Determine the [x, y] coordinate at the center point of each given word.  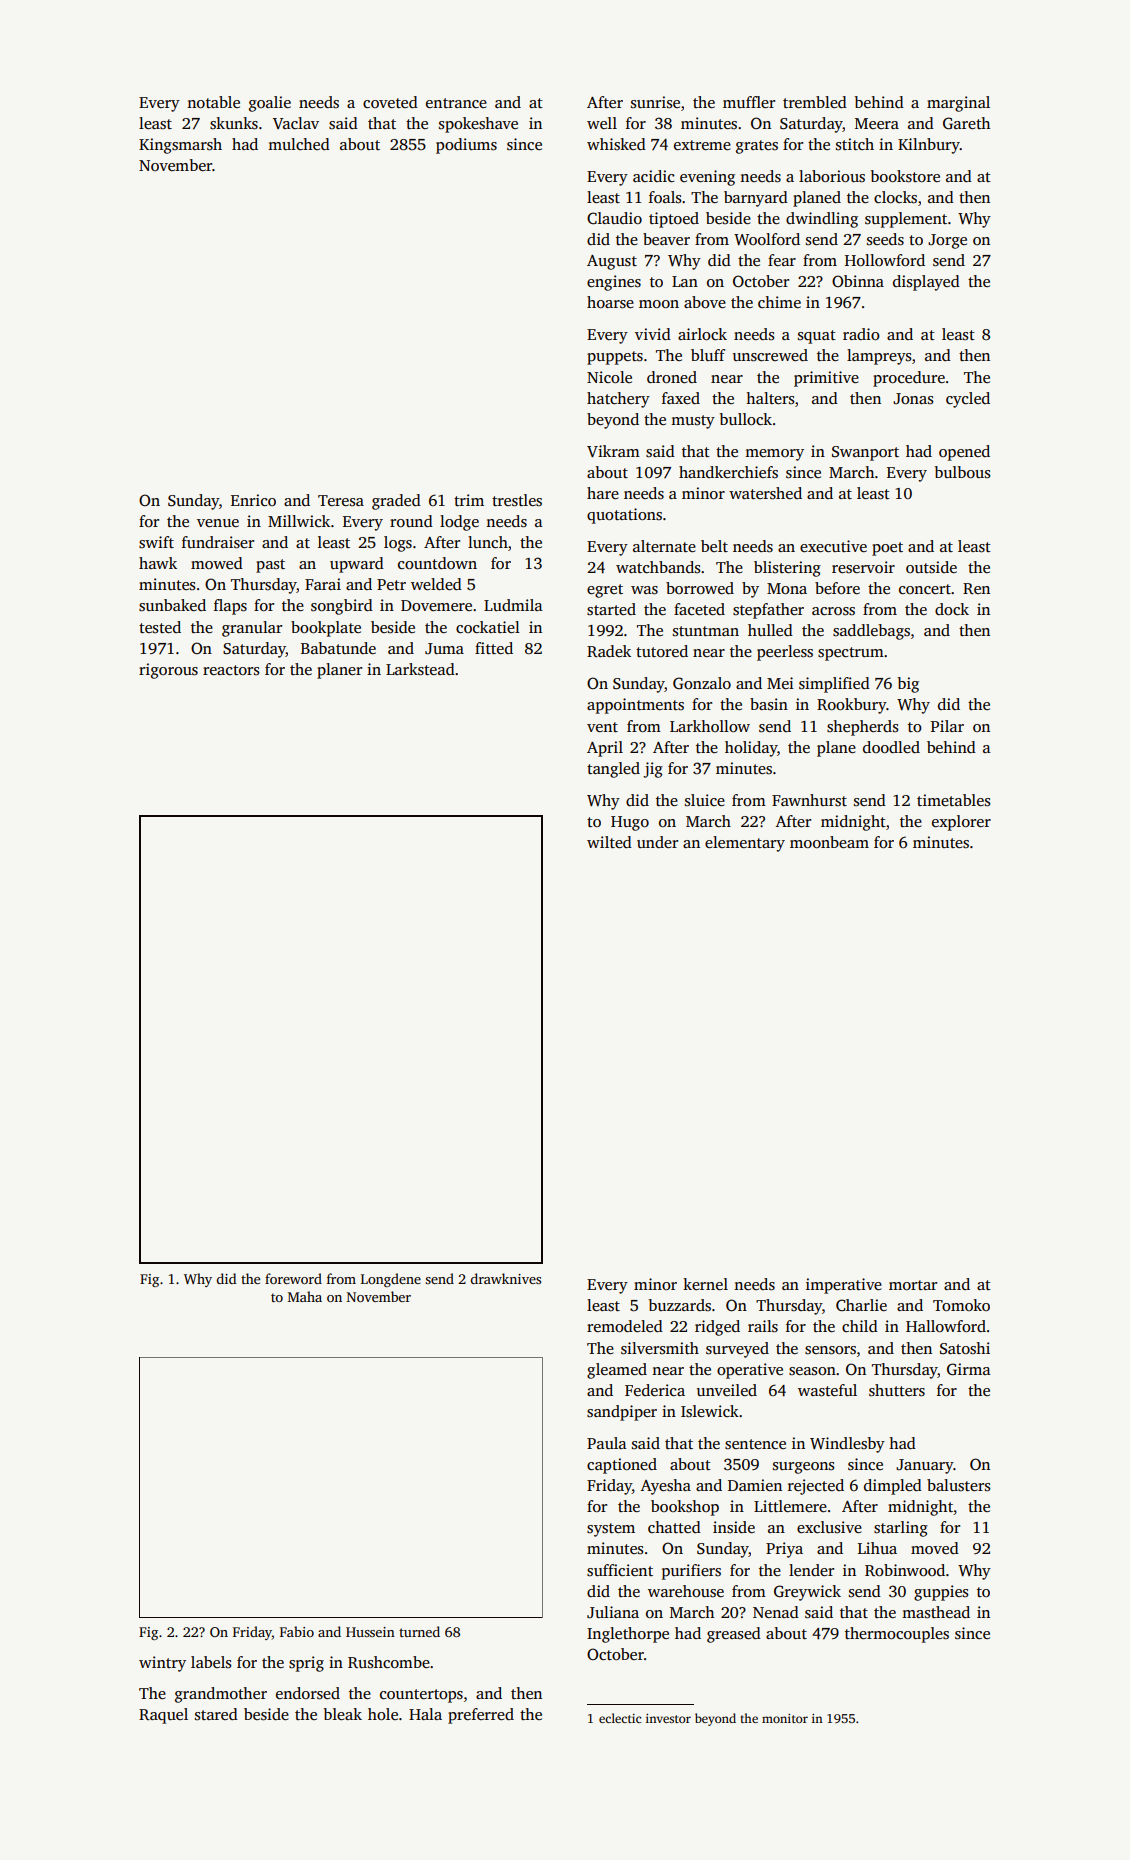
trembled [815, 102]
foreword [293, 1278]
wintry [162, 1664]
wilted [609, 842]
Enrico [253, 500]
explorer [961, 823]
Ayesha [665, 1487]
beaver [666, 239]
